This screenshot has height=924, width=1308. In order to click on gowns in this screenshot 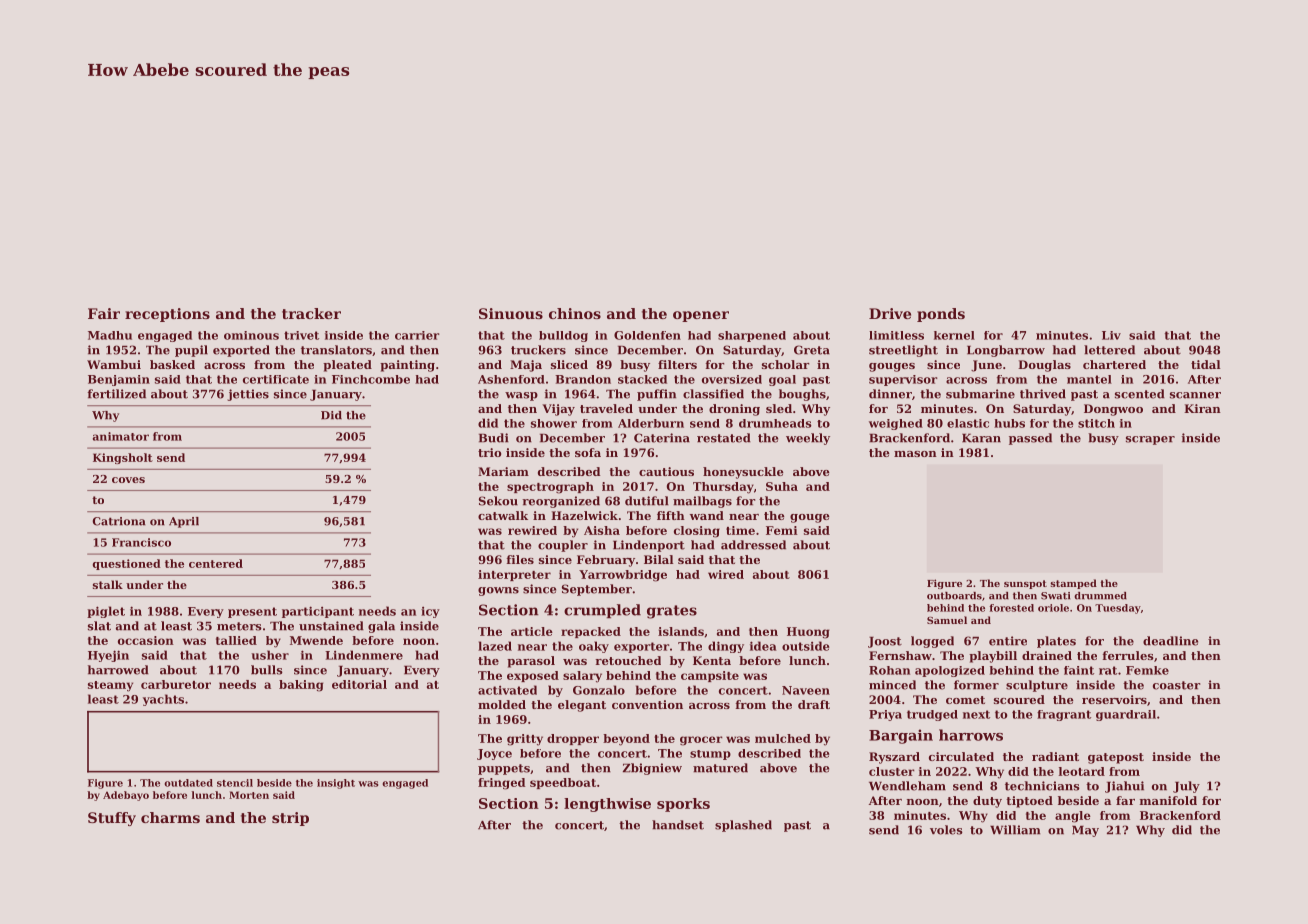, I will do `click(498, 591)`.
